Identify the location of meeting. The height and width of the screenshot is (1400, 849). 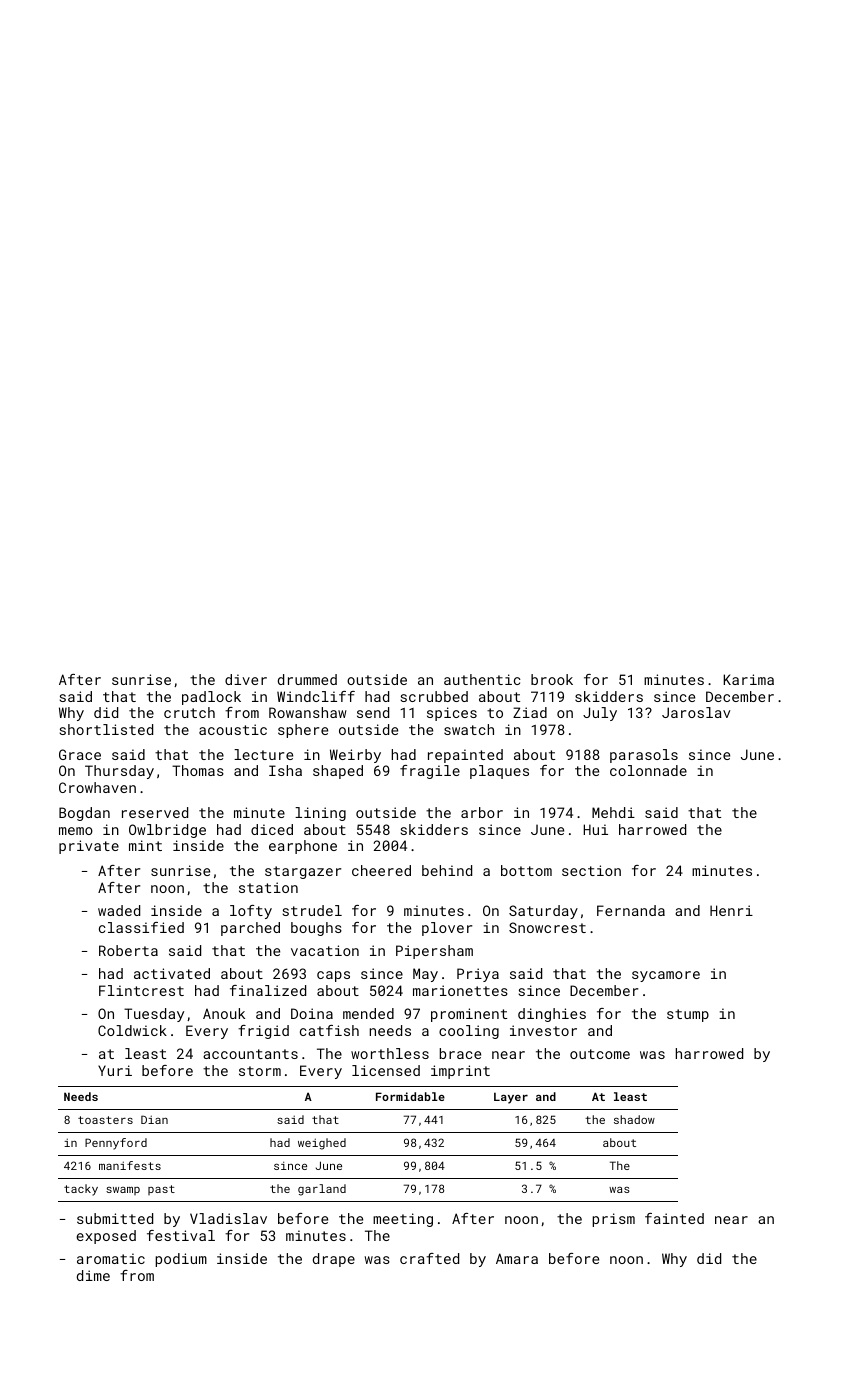
(403, 1220).
